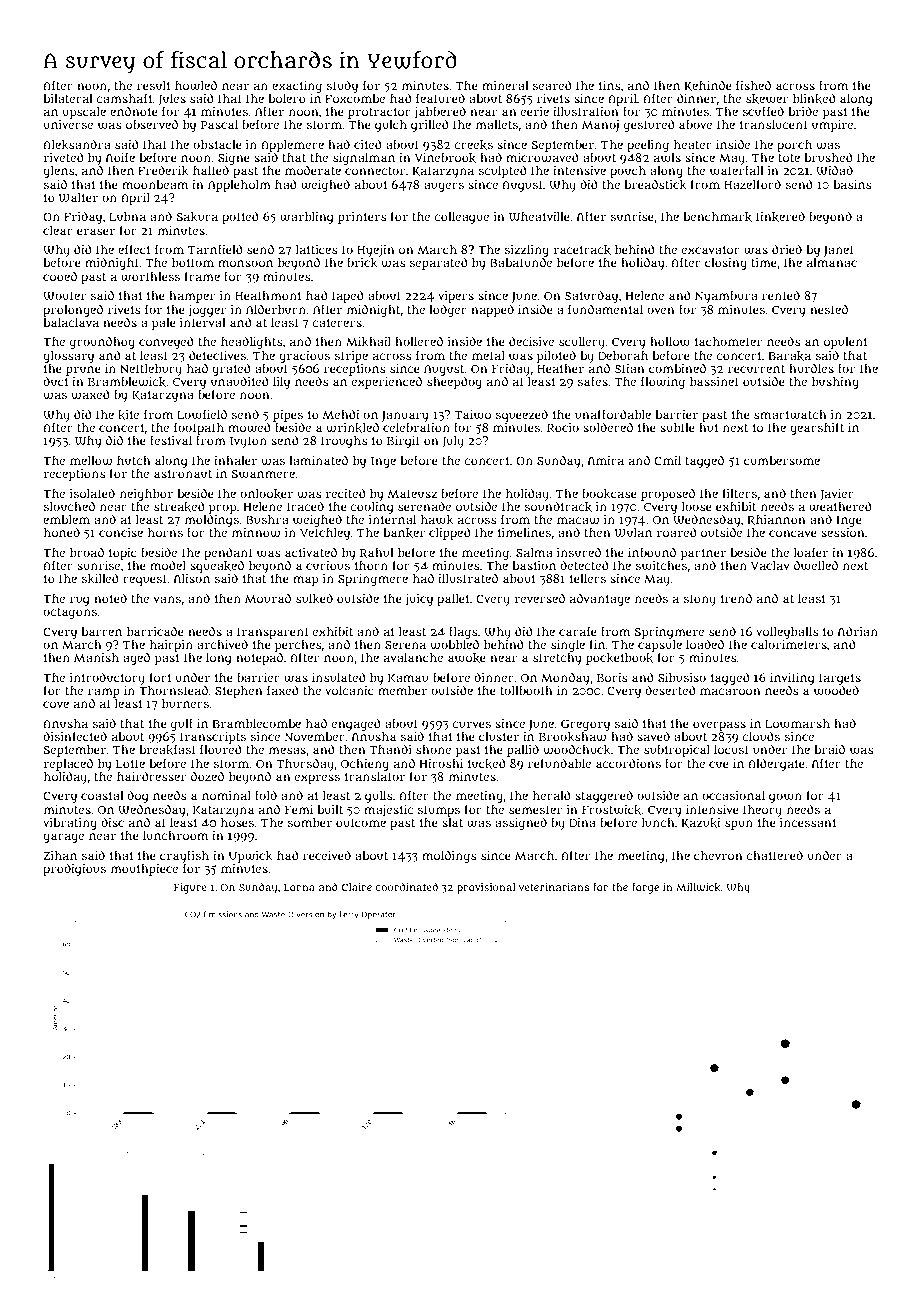 This screenshot has width=924, height=1308. What do you see at coordinates (811, 552) in the screenshot?
I see `loafer` at bounding box center [811, 552].
